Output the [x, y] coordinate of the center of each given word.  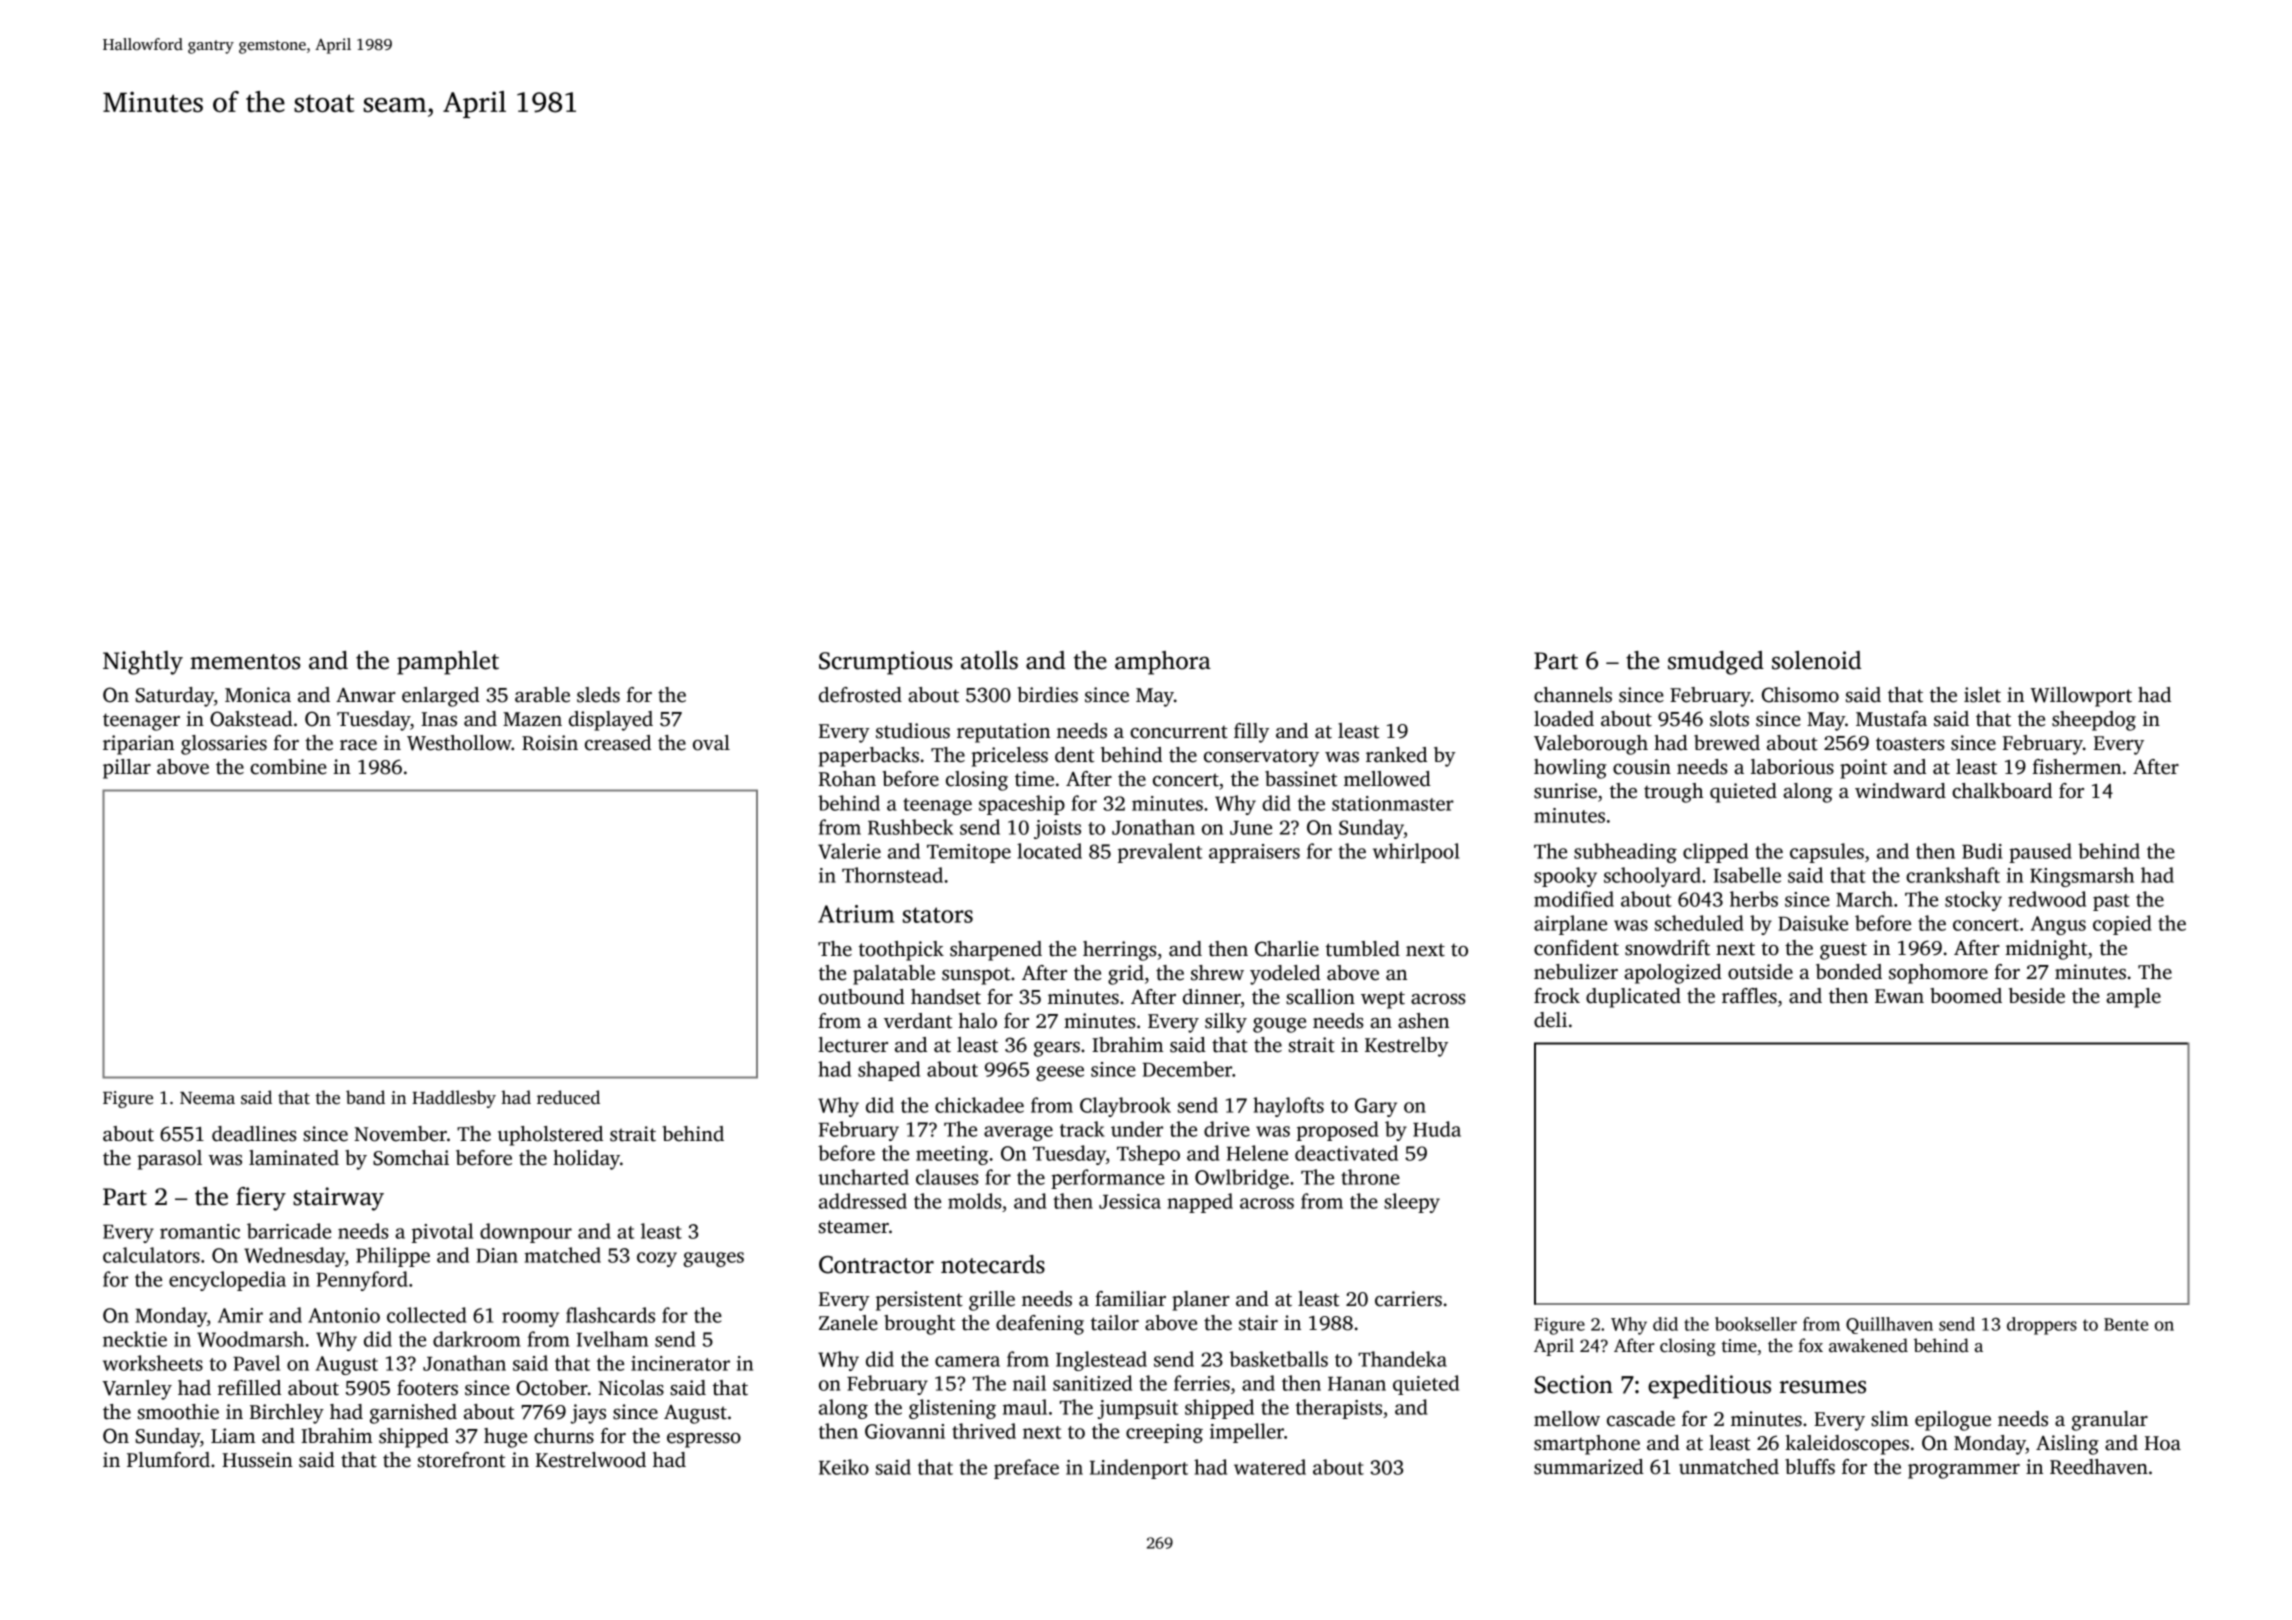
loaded [1564, 719]
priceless [1009, 757]
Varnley [137, 1390]
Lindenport [1139, 1469]
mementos [245, 662]
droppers [2042, 1326]
